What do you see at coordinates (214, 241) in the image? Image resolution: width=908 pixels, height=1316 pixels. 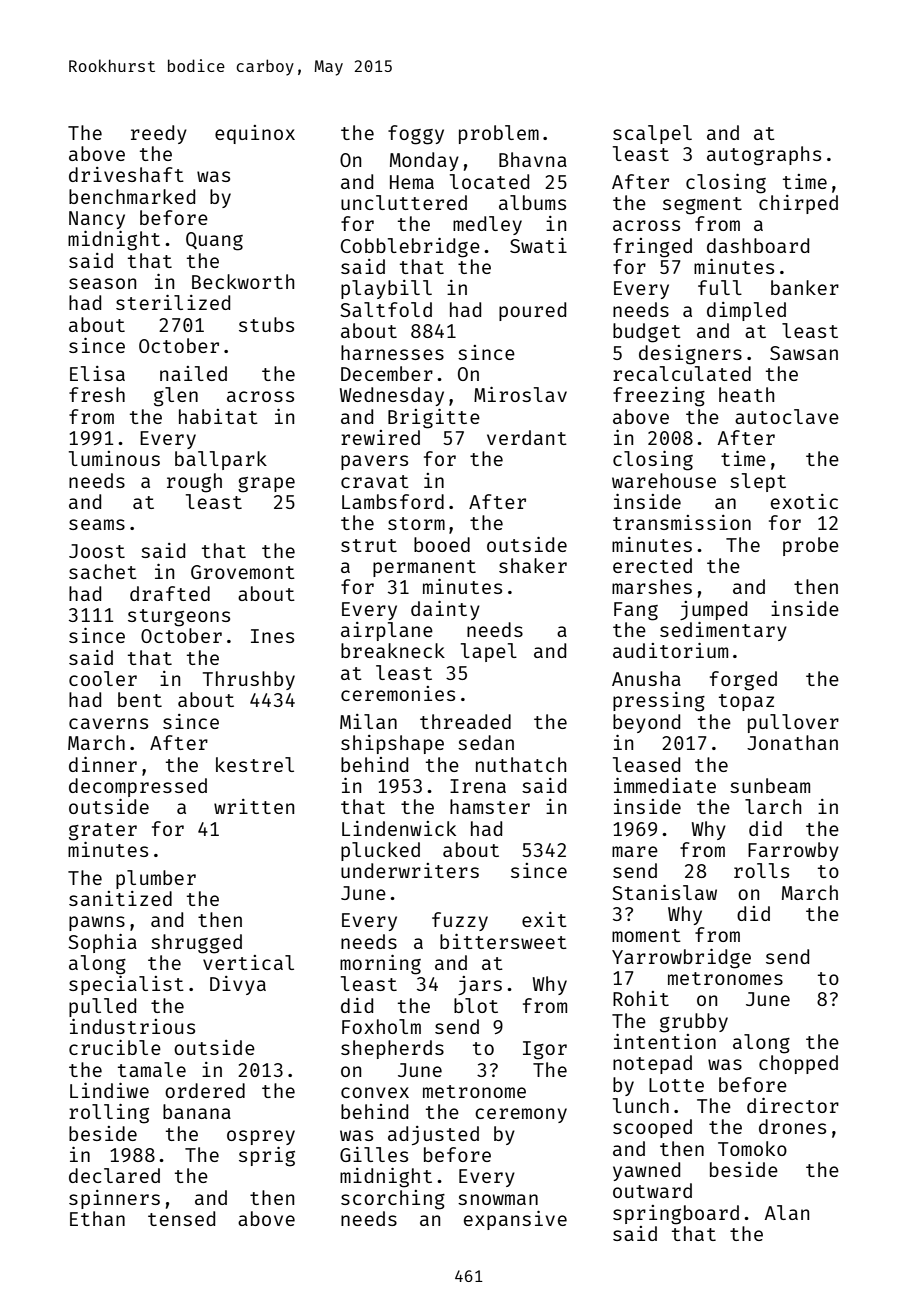 I see `Quang` at bounding box center [214, 241].
